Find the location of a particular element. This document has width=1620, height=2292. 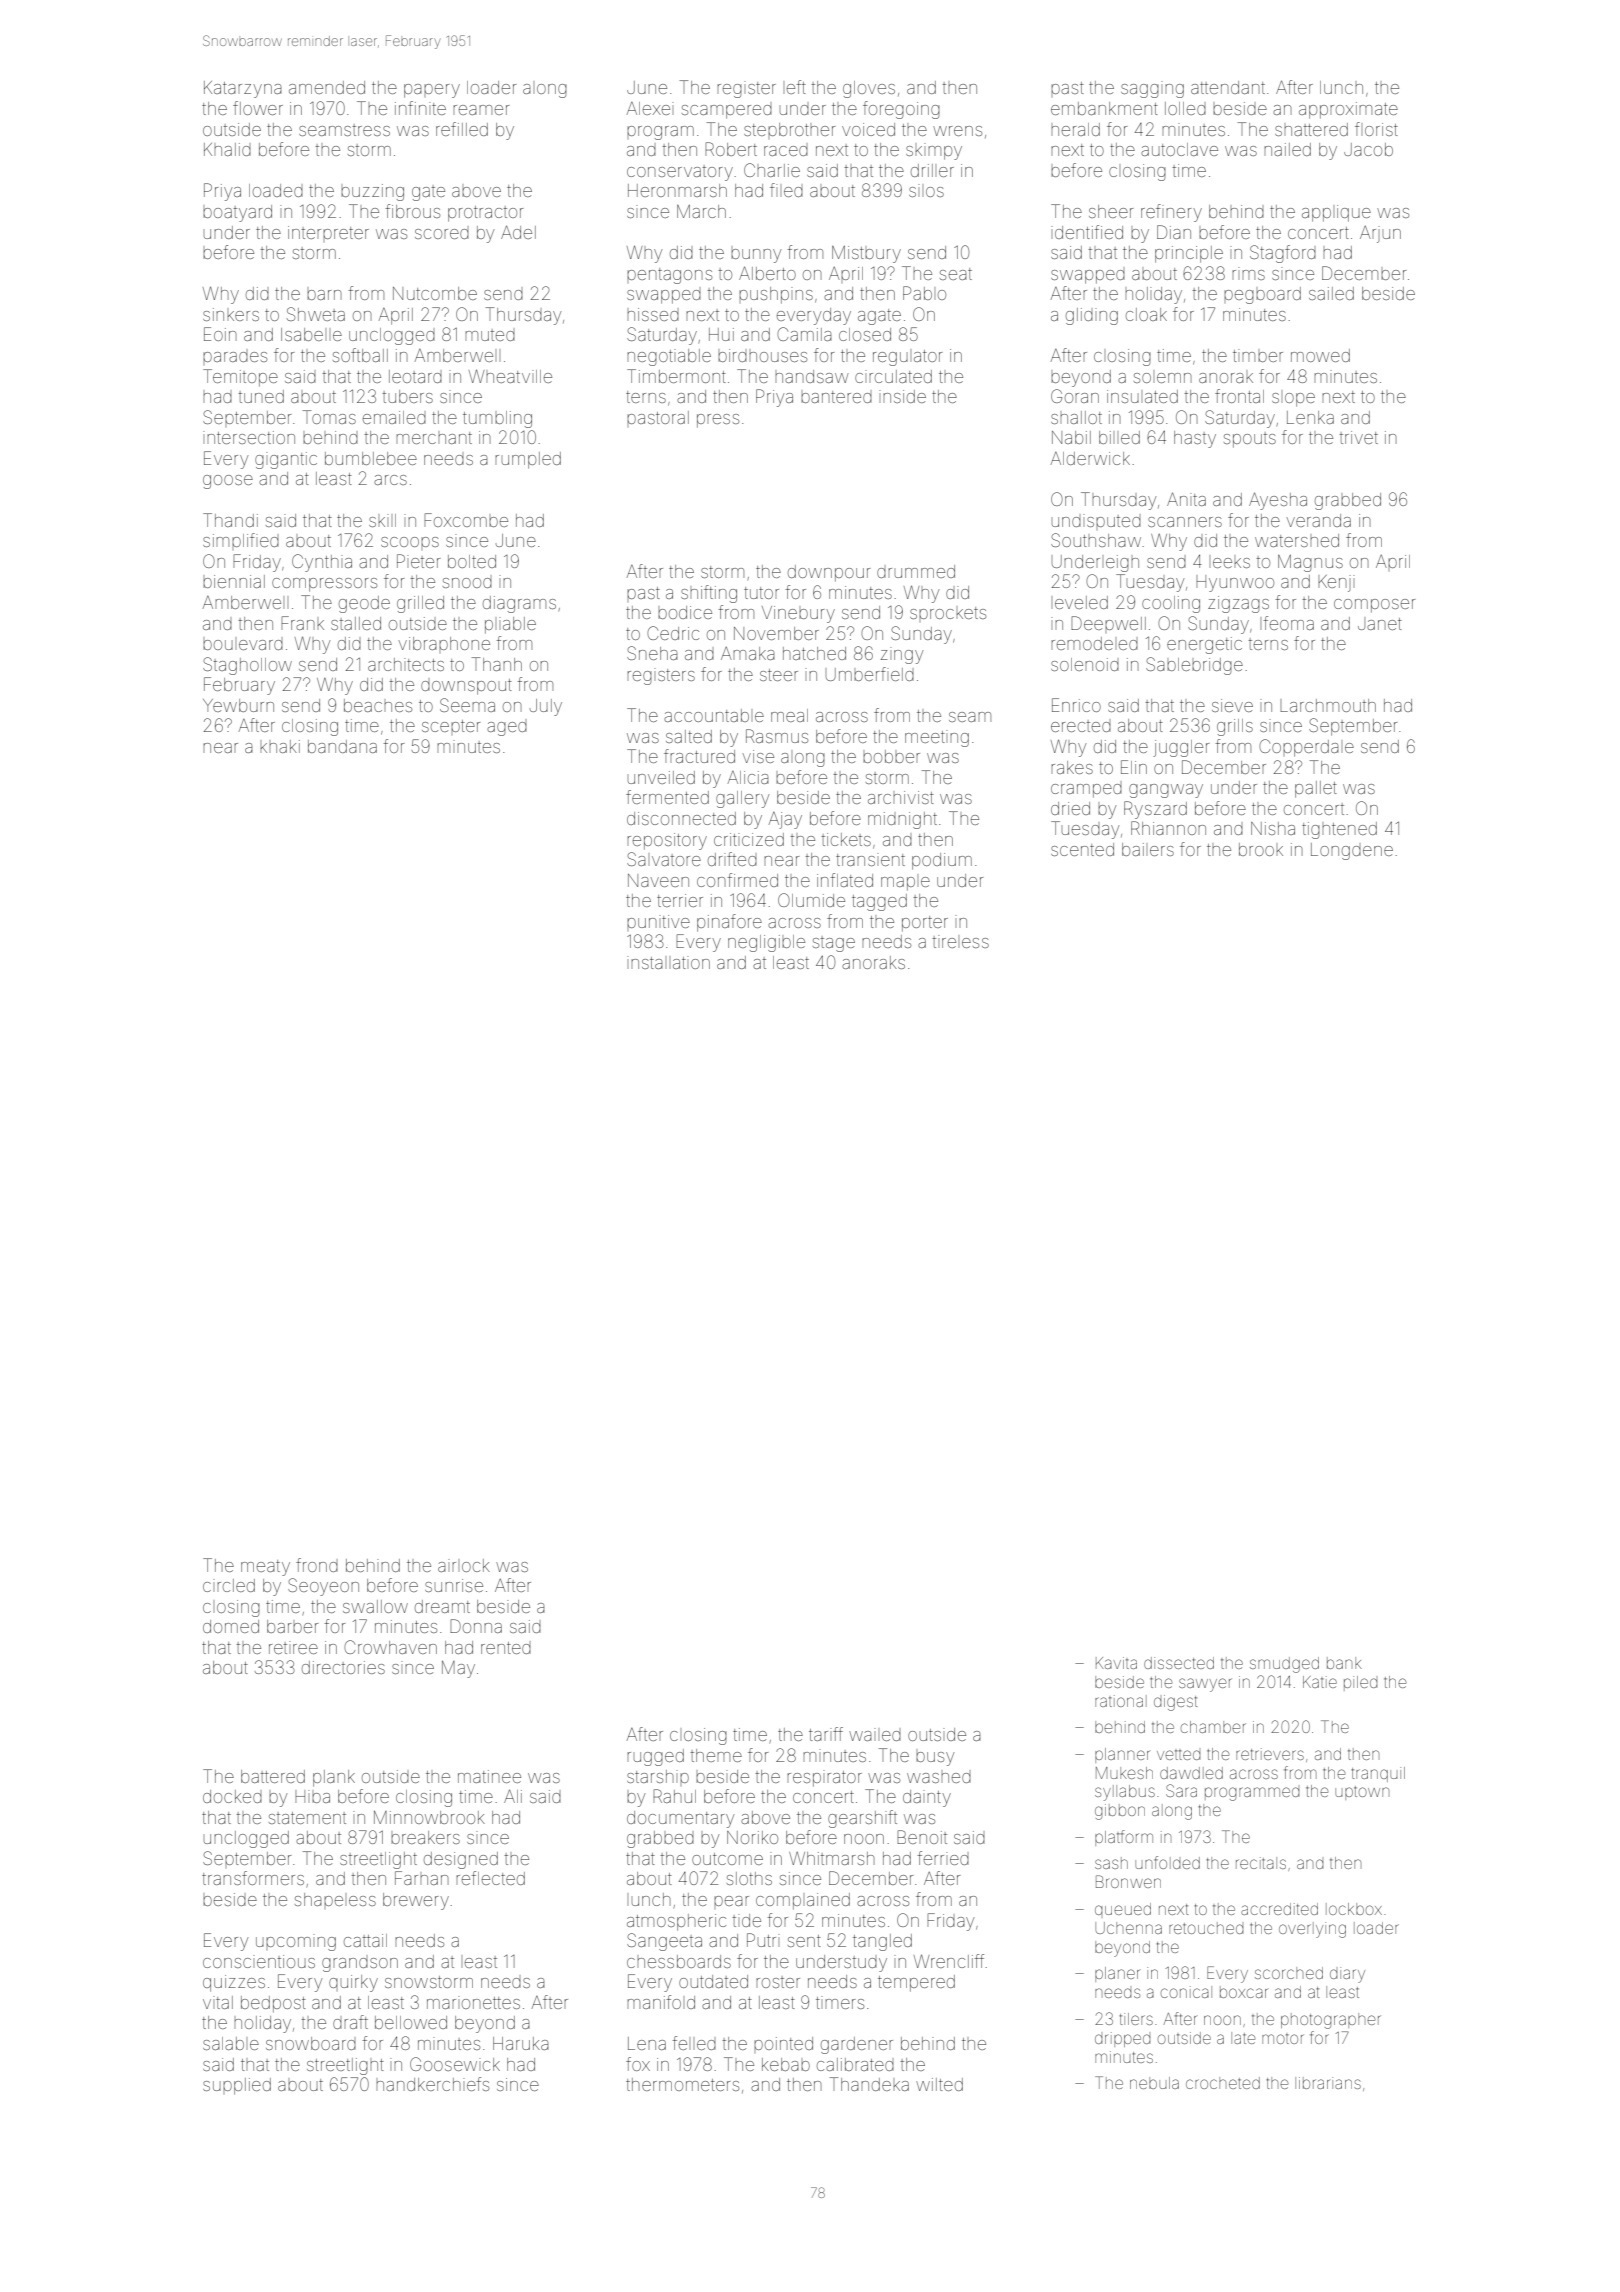

sunrise is located at coordinates (454, 1585).
